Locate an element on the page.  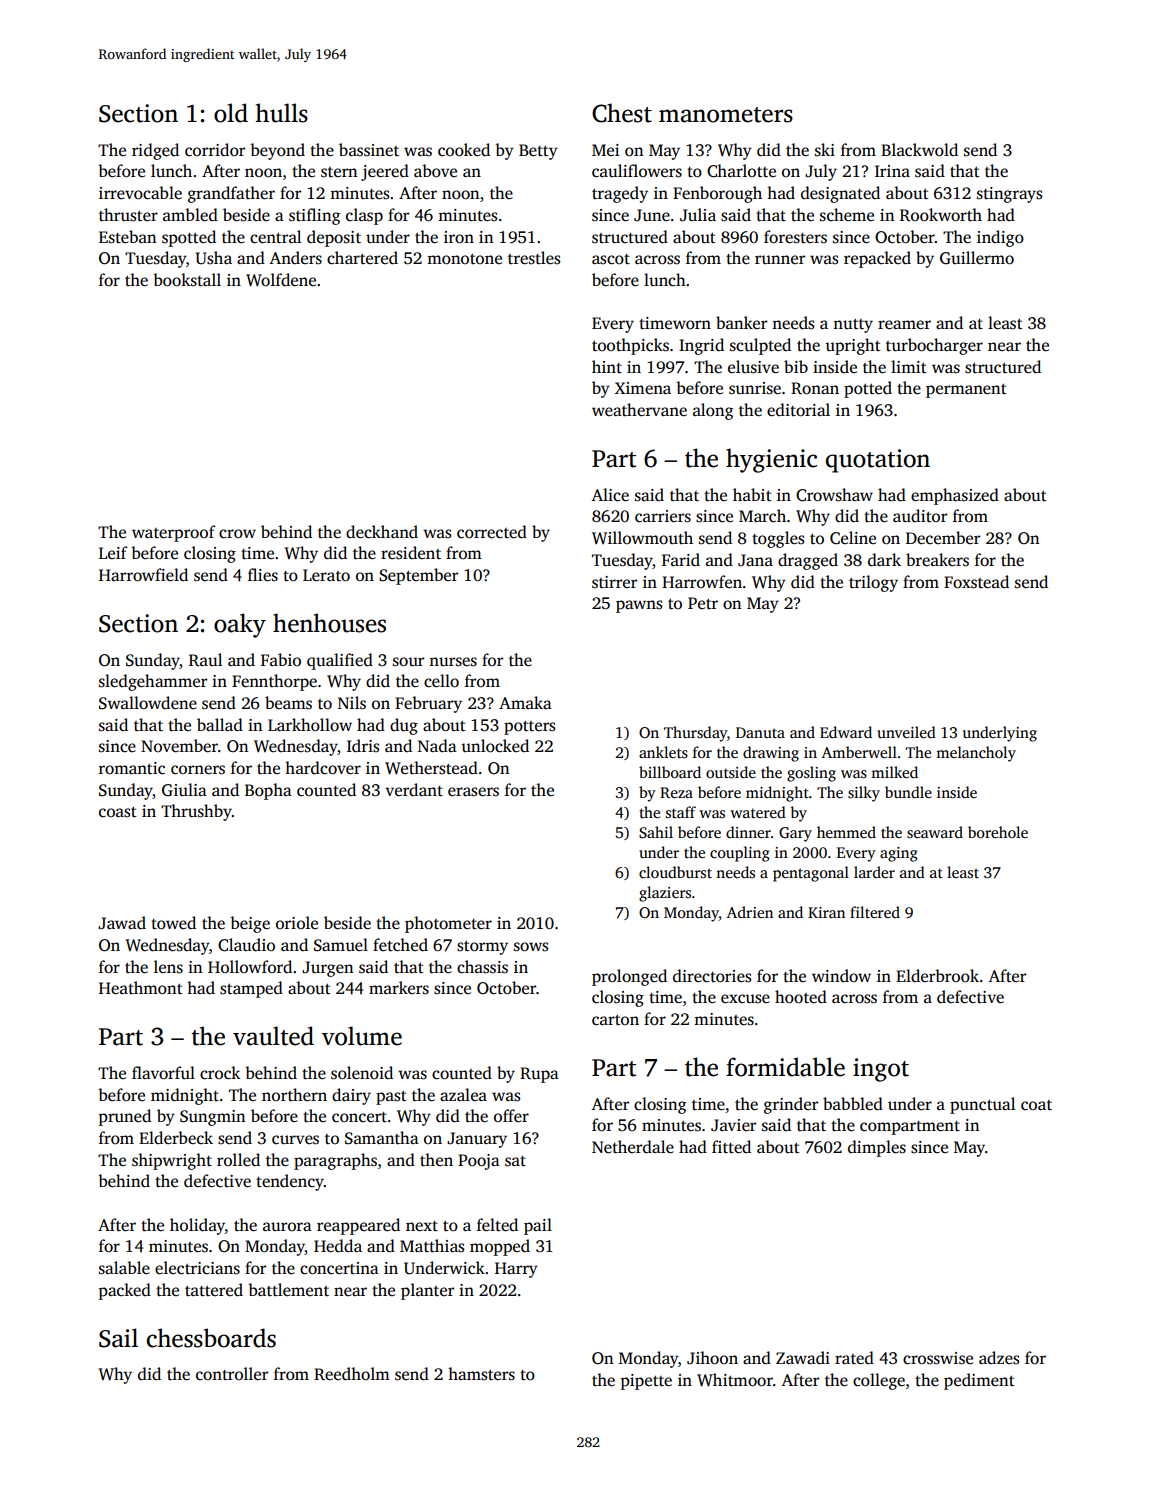
Reedholm is located at coordinates (352, 1374).
